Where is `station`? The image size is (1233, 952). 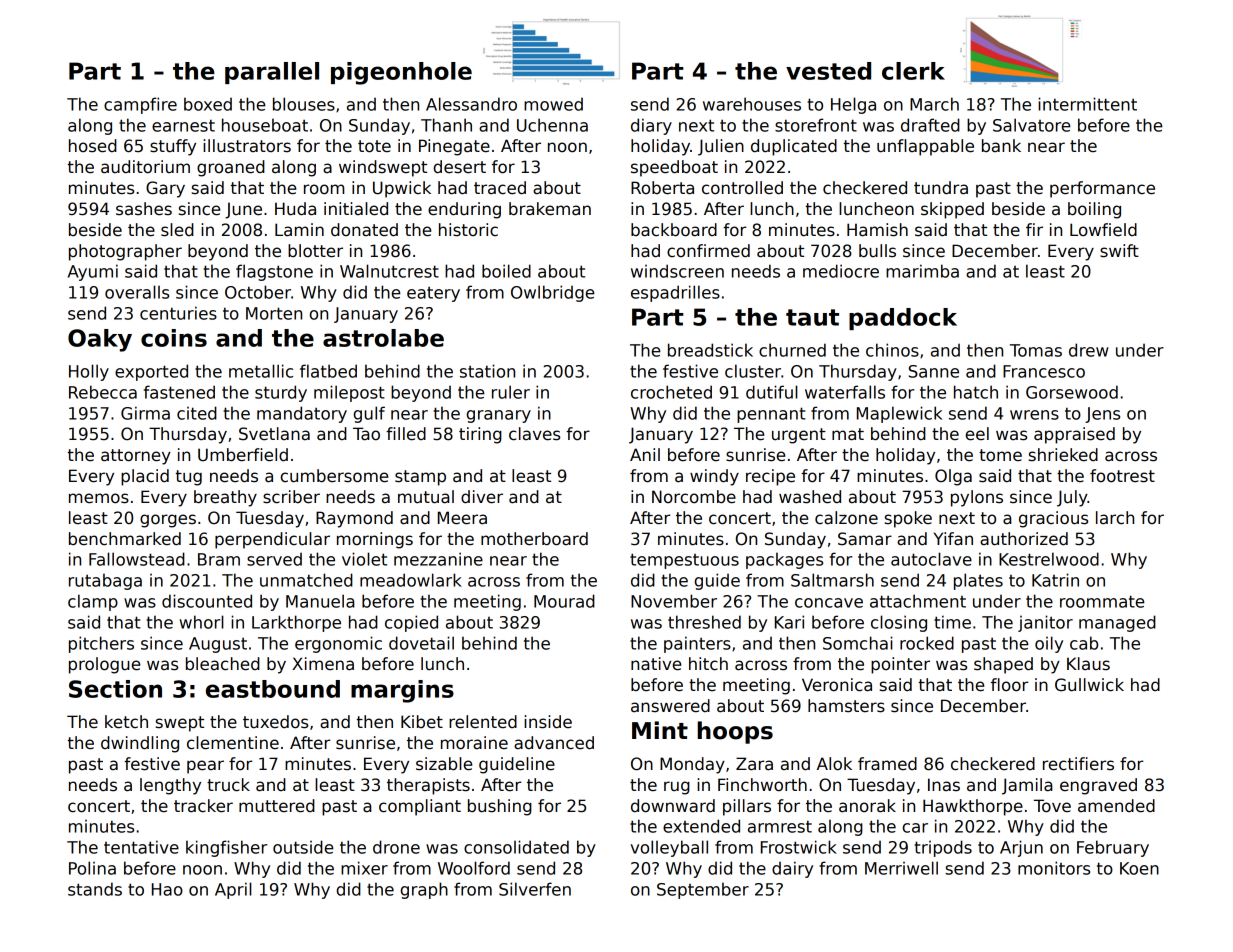 station is located at coordinates (487, 371).
